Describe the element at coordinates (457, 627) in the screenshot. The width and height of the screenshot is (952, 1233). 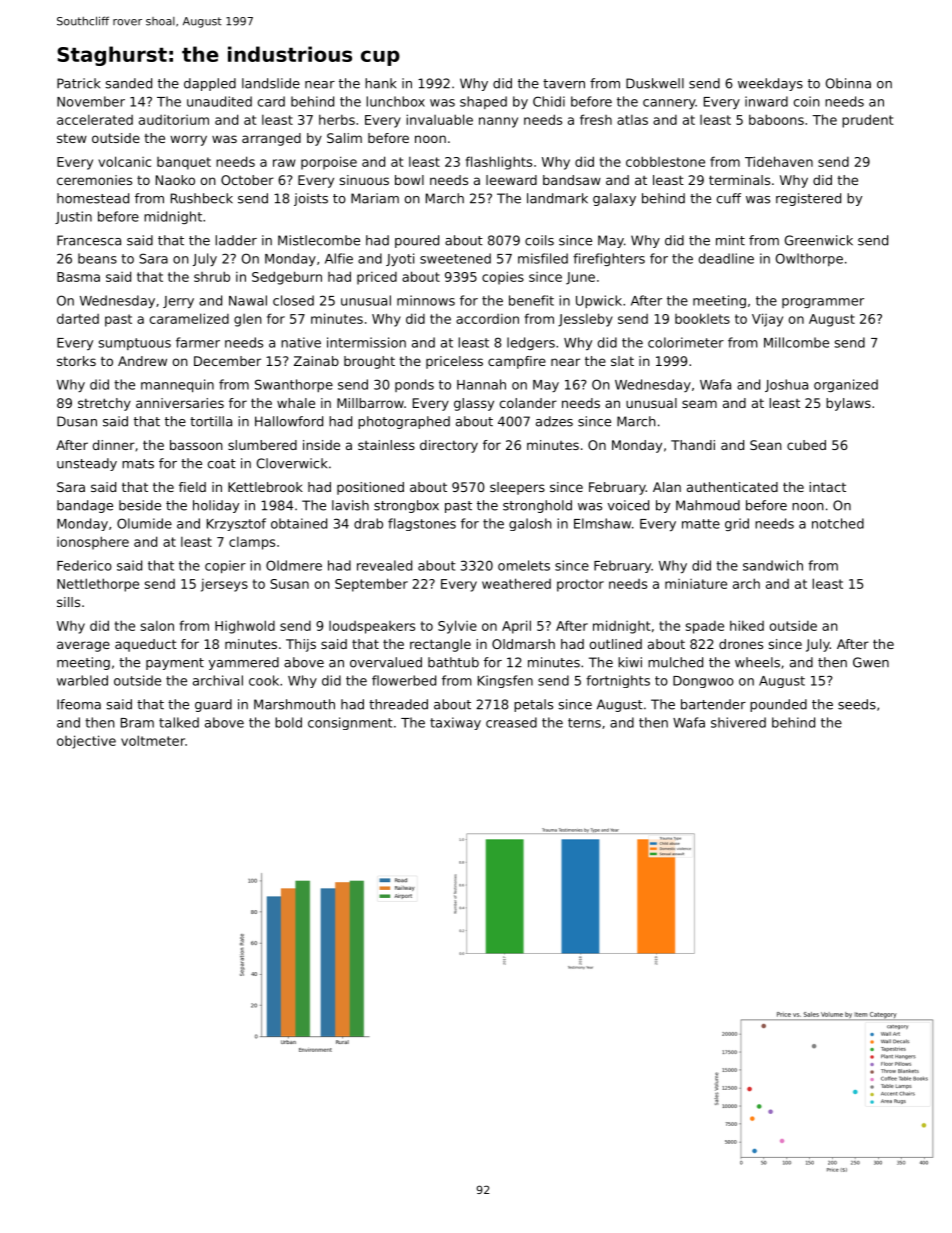
I see `Sylvie` at that location.
